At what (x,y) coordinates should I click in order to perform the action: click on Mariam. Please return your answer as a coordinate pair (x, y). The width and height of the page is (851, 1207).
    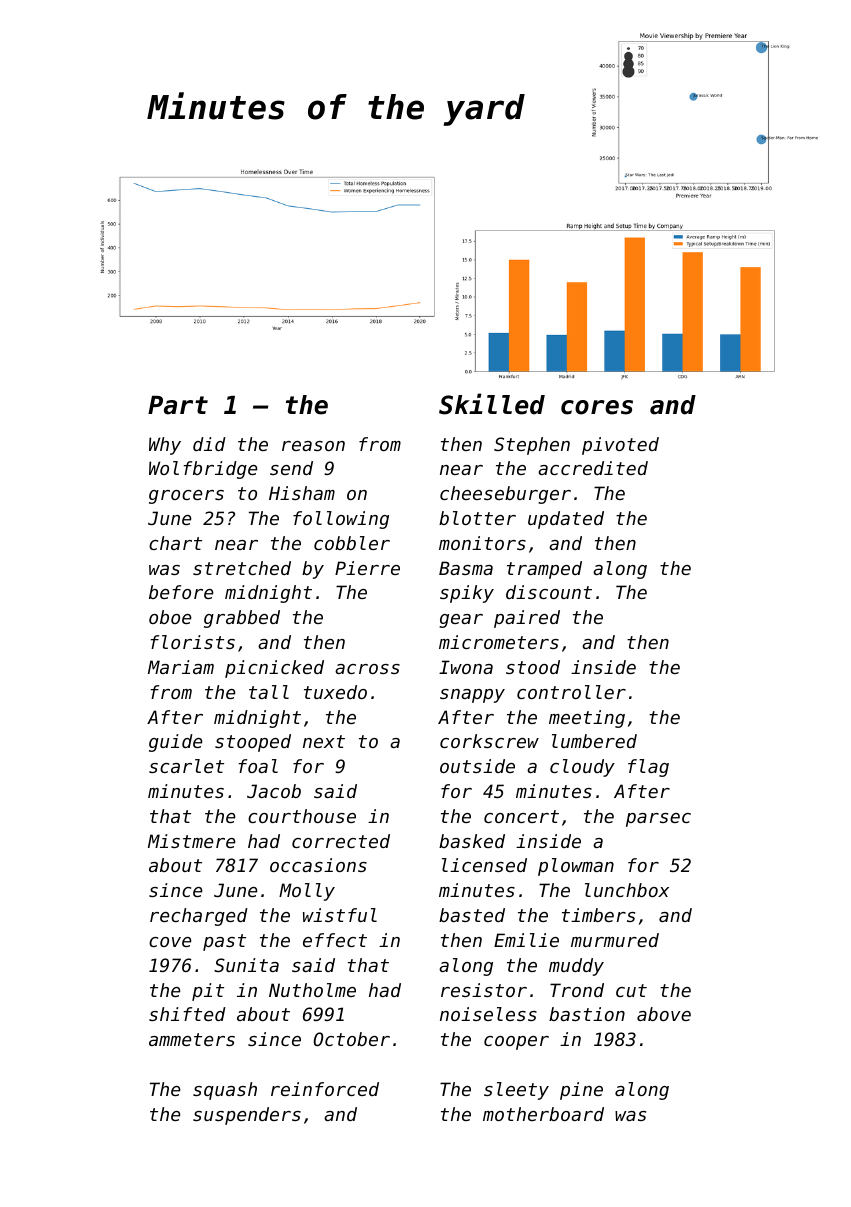
    Looking at the image, I should click on (181, 667).
